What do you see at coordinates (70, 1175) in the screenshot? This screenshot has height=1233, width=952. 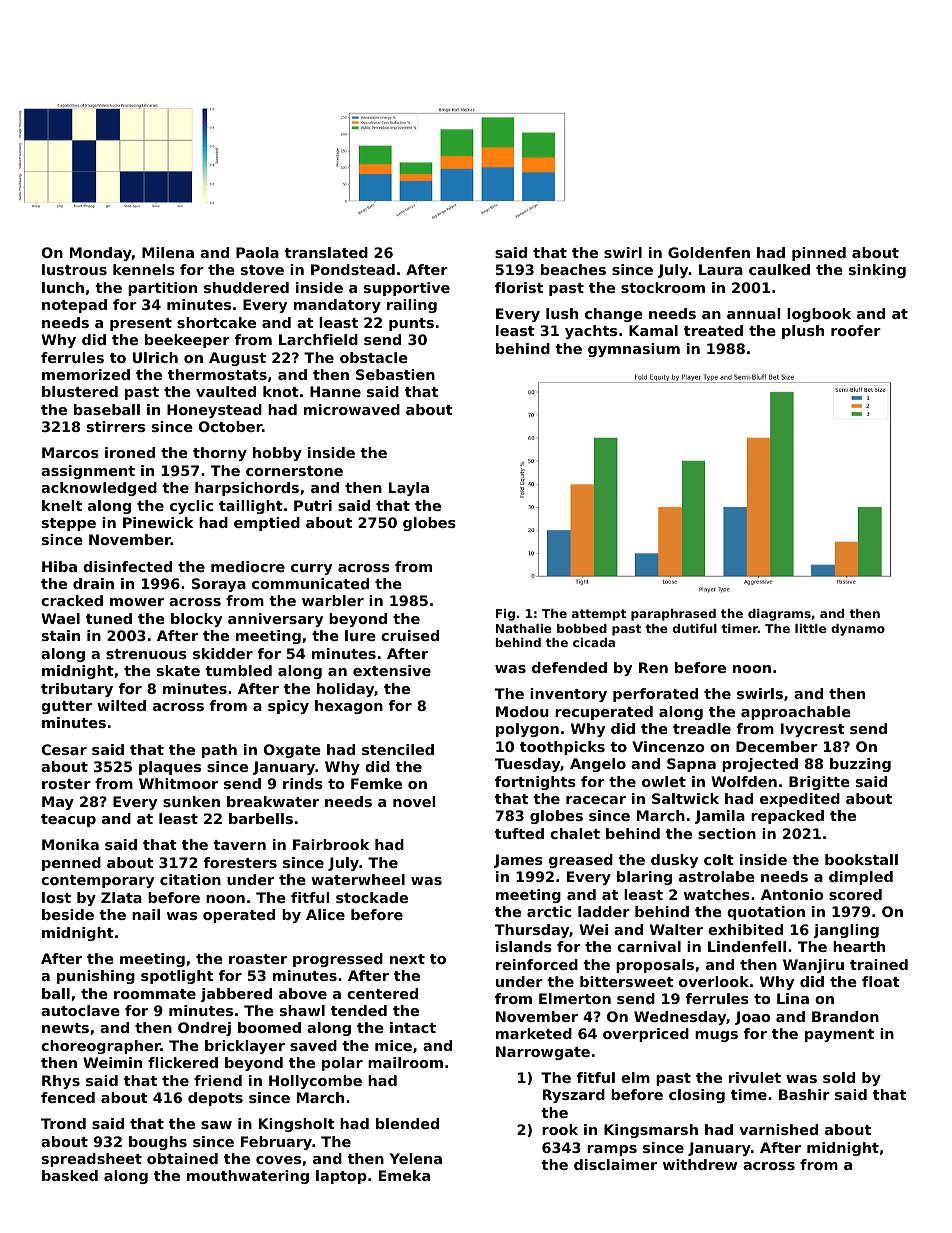 I see `basked` at bounding box center [70, 1175].
